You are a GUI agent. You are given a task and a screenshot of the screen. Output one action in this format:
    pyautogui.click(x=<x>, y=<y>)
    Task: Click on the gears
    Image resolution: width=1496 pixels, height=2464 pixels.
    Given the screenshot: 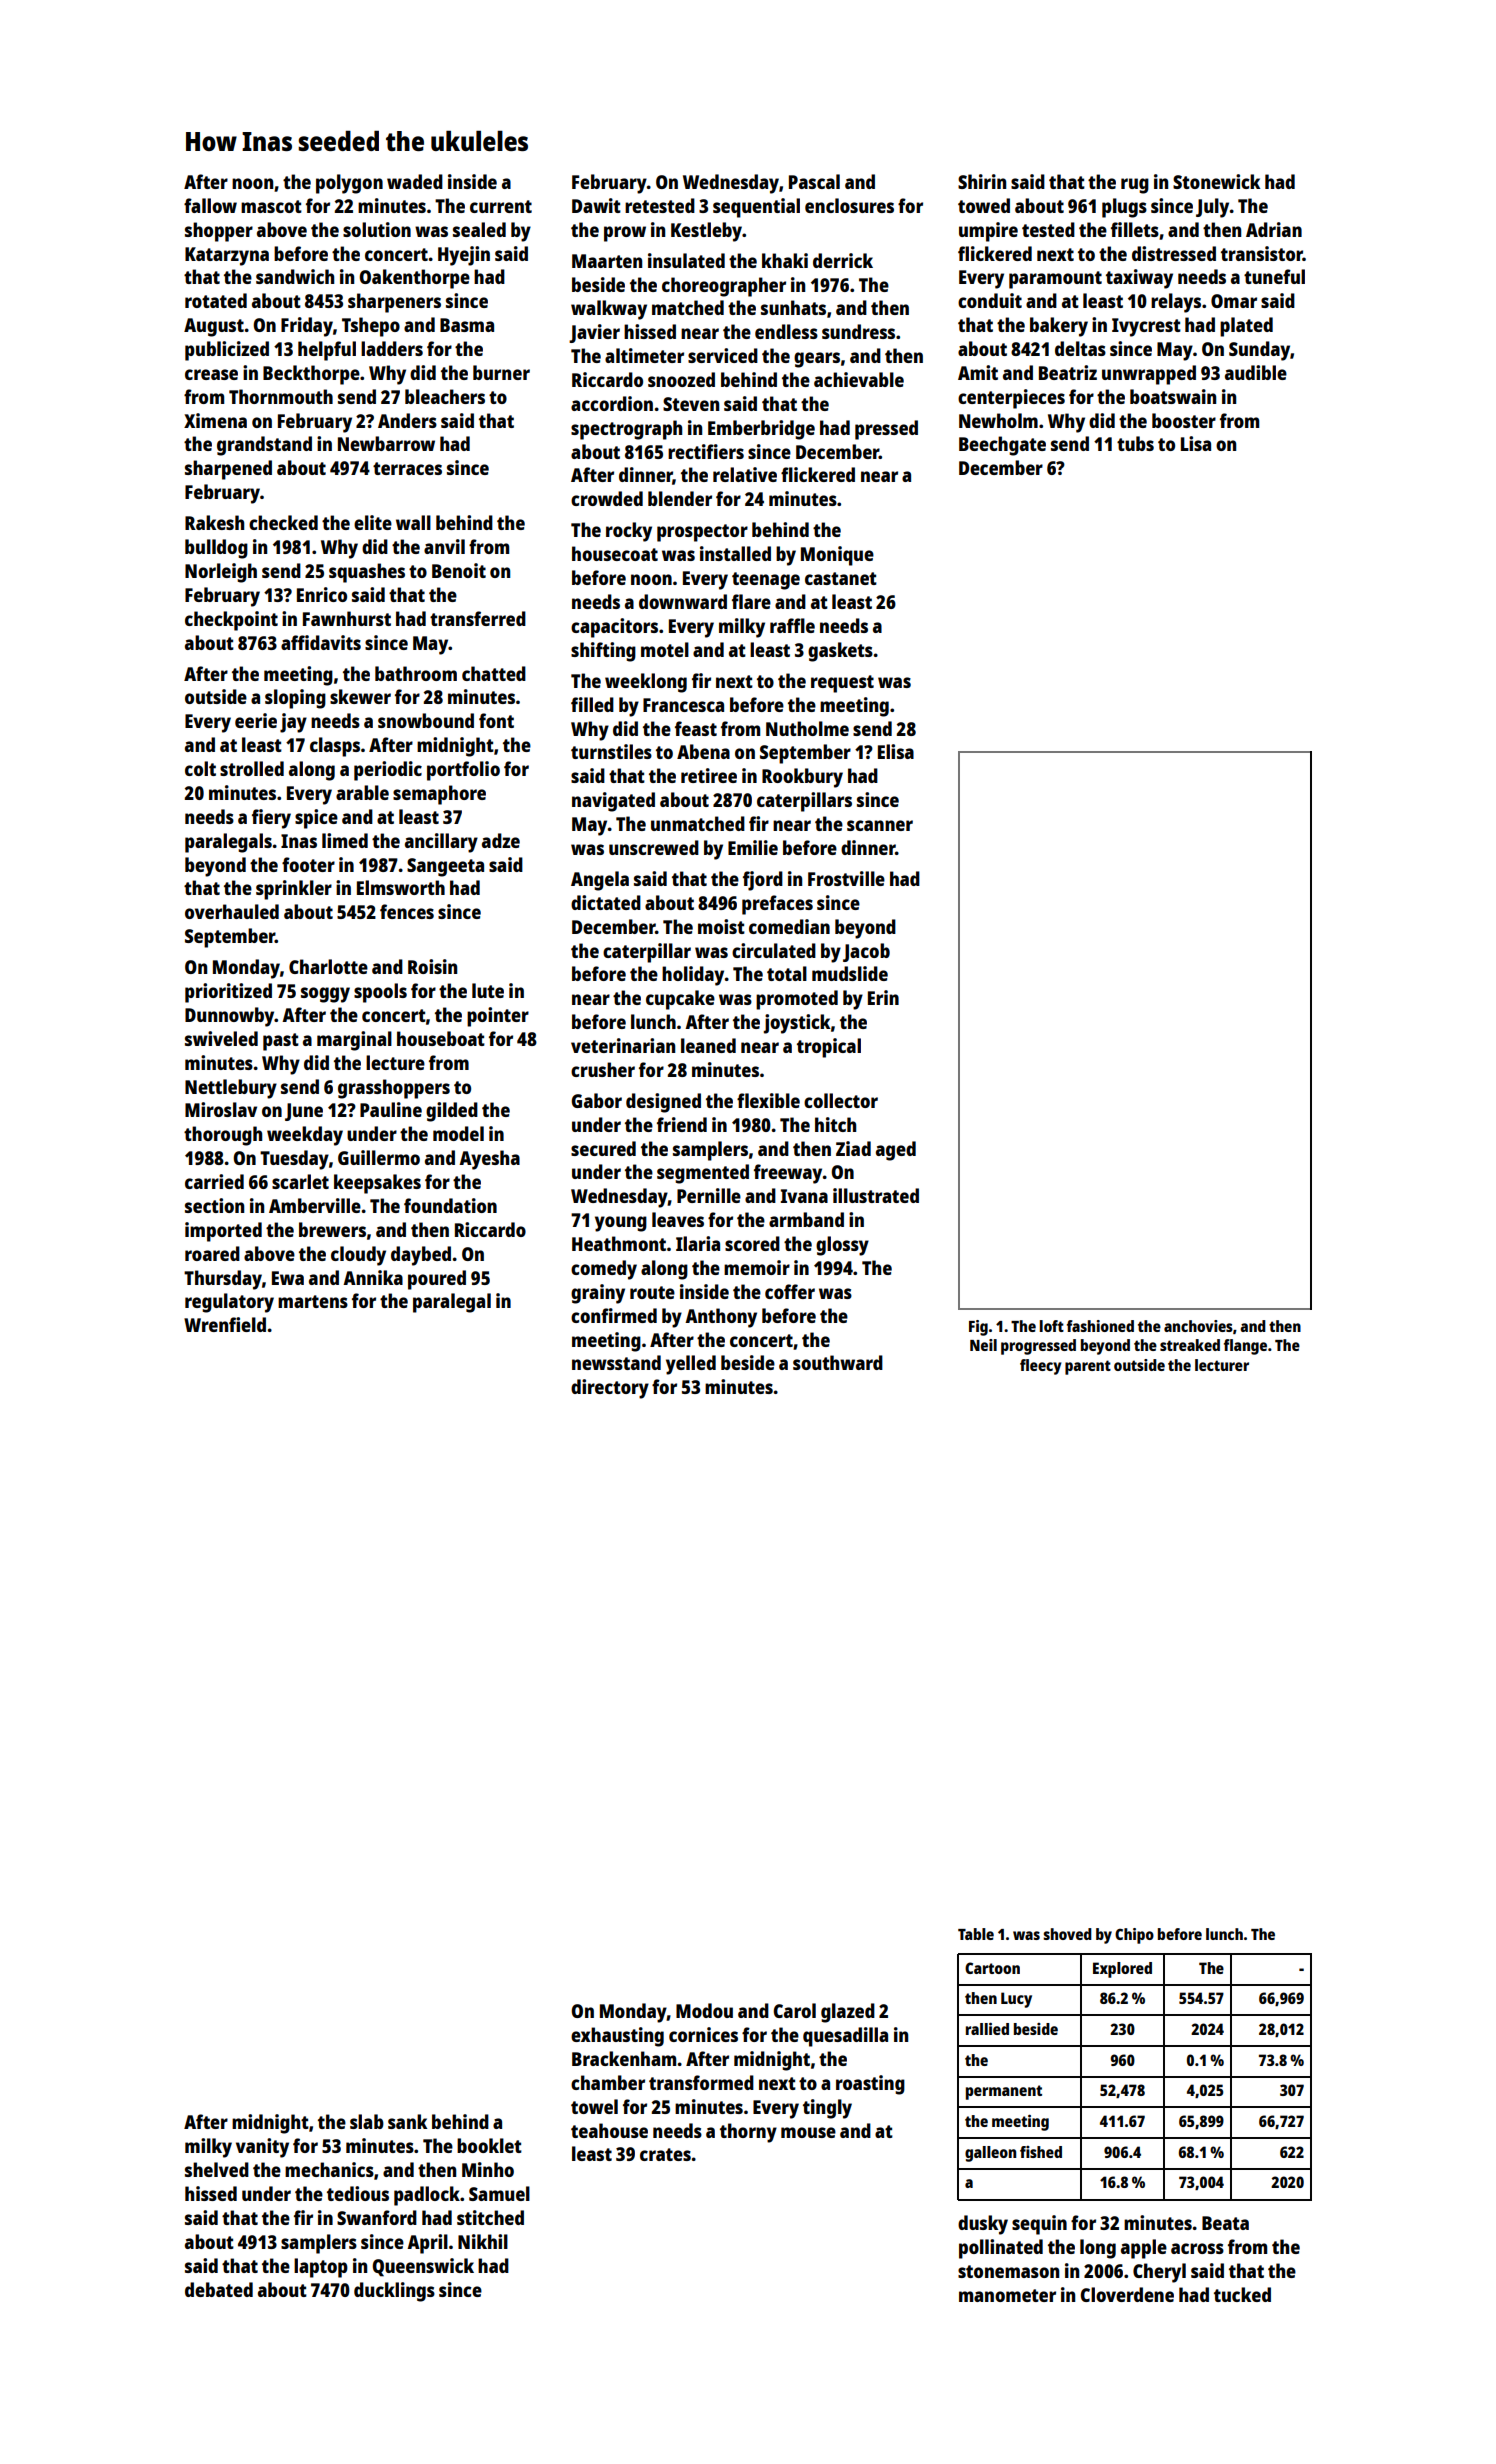 What is the action you would take?
    pyautogui.click(x=817, y=360)
